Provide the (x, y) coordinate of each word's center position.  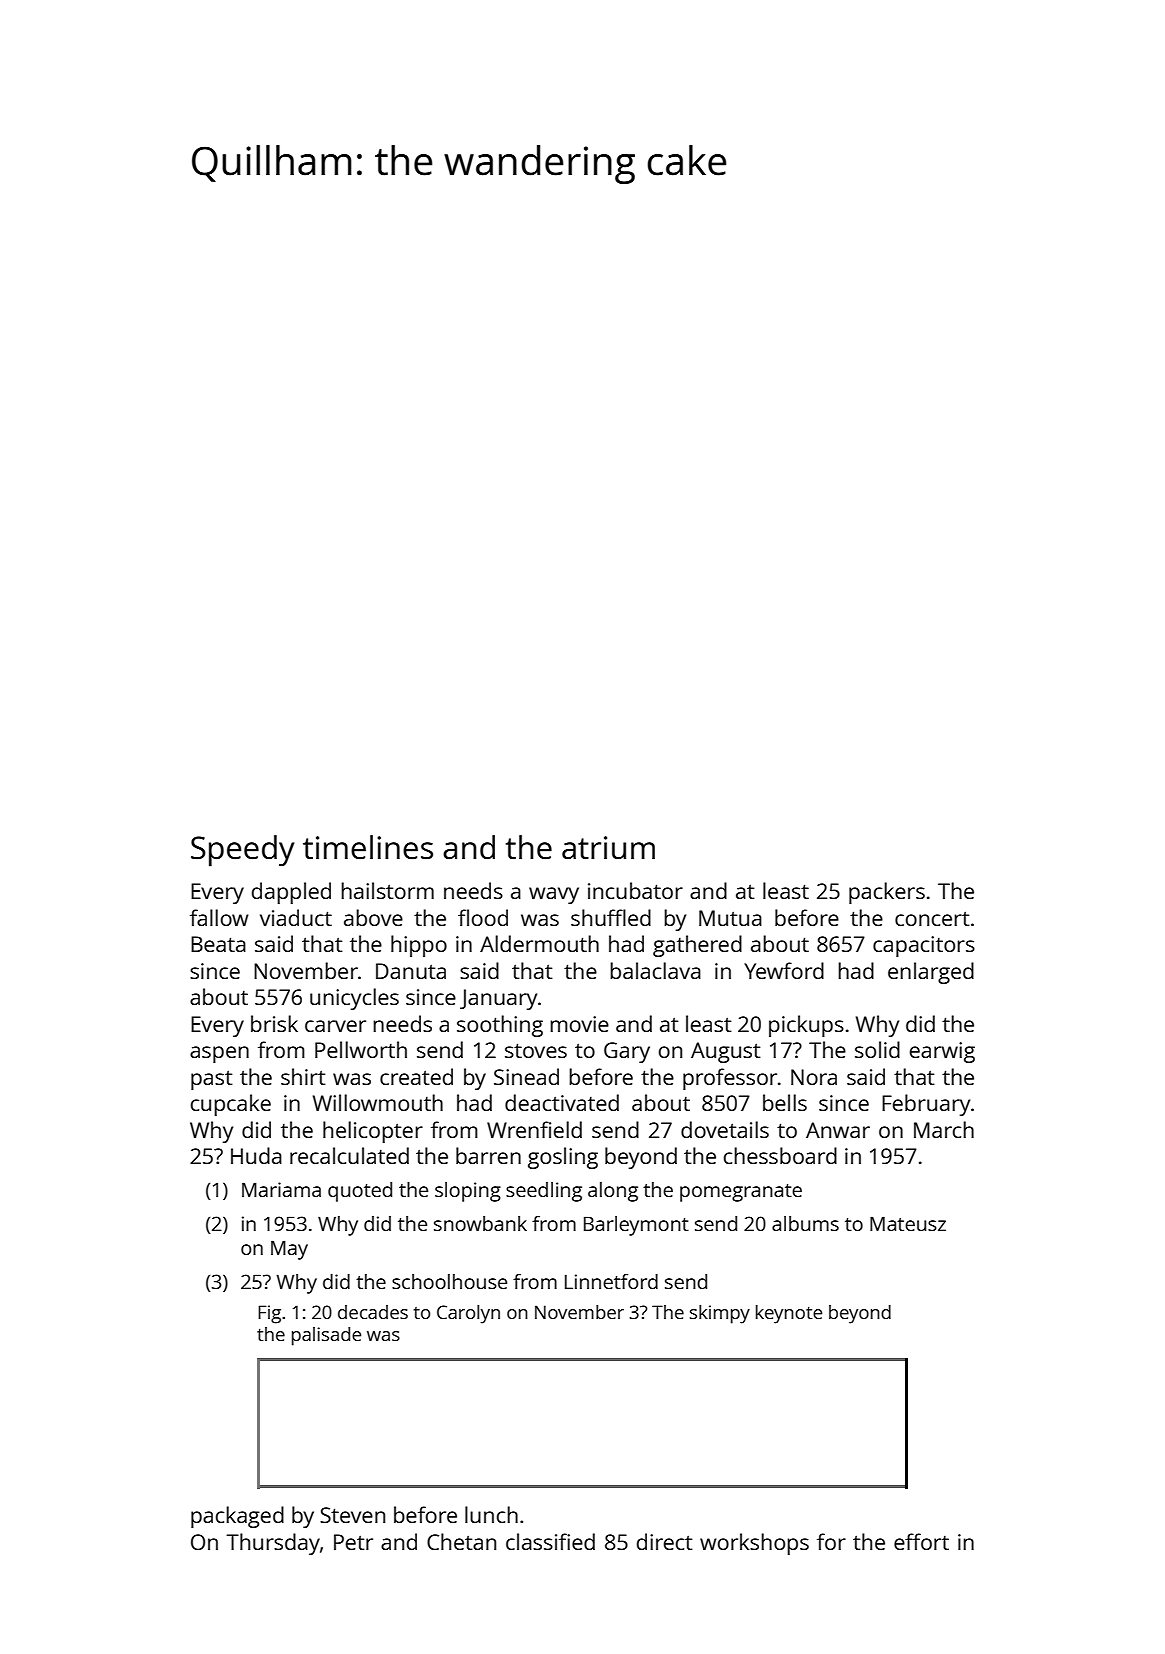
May (289, 1250)
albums (805, 1223)
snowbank (480, 1223)
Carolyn (468, 1314)
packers (887, 893)
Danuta (411, 971)
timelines (368, 847)
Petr (353, 1542)
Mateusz (908, 1223)
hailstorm (387, 890)
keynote (789, 1314)
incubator (635, 890)
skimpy (720, 1314)
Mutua (730, 918)
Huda (256, 1155)
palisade (326, 1336)
